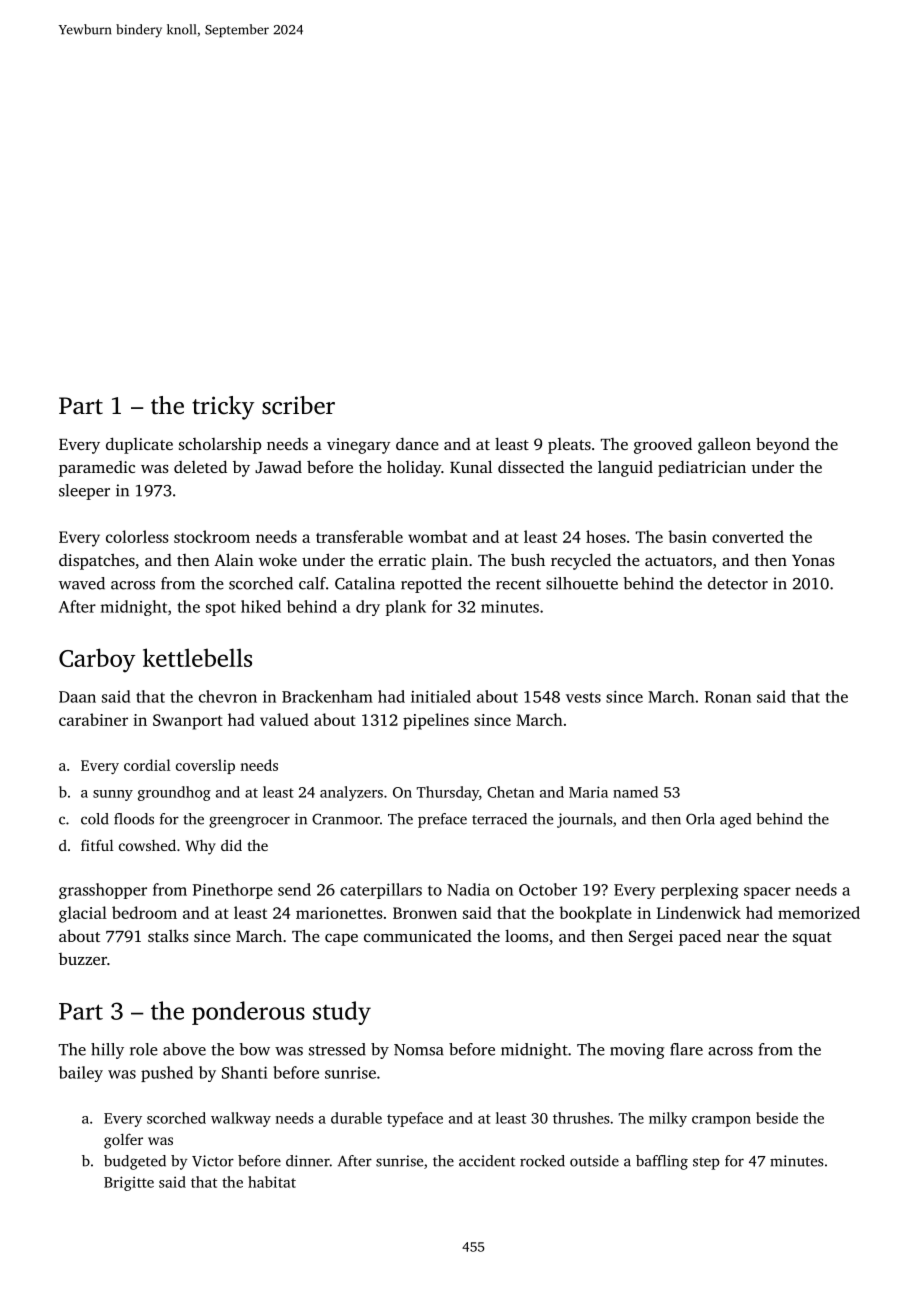 Image resolution: width=924 pixels, height=1308 pixels. Describe the element at coordinates (139, 445) in the image. I see `duplicate` at that location.
